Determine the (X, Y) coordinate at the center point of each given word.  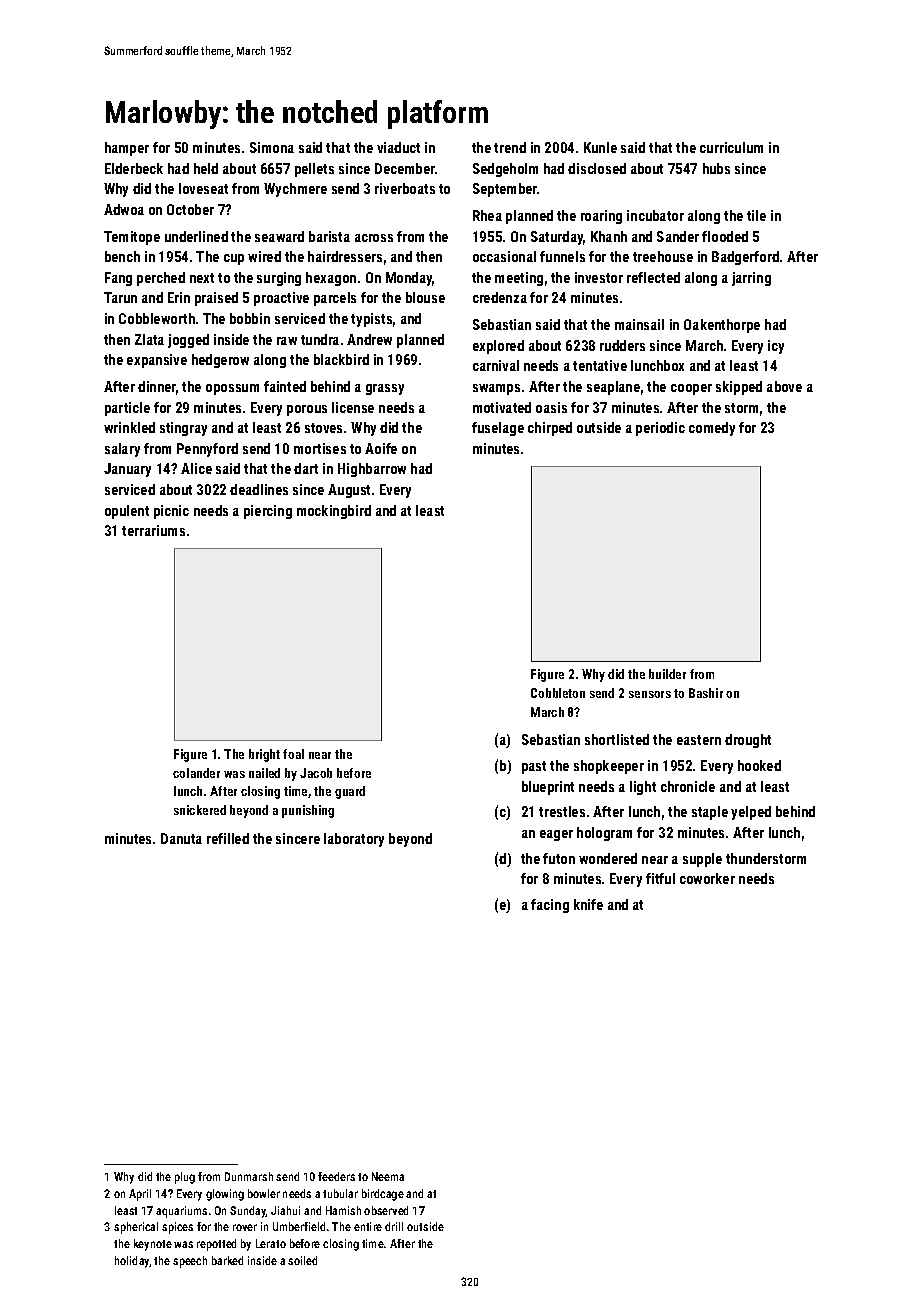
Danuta (181, 838)
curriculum (731, 147)
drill (394, 1226)
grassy (385, 389)
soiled (302, 1260)
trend (510, 147)
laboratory (354, 840)
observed (386, 1210)
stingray (183, 429)
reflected (653, 277)
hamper (127, 149)
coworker (707, 878)
